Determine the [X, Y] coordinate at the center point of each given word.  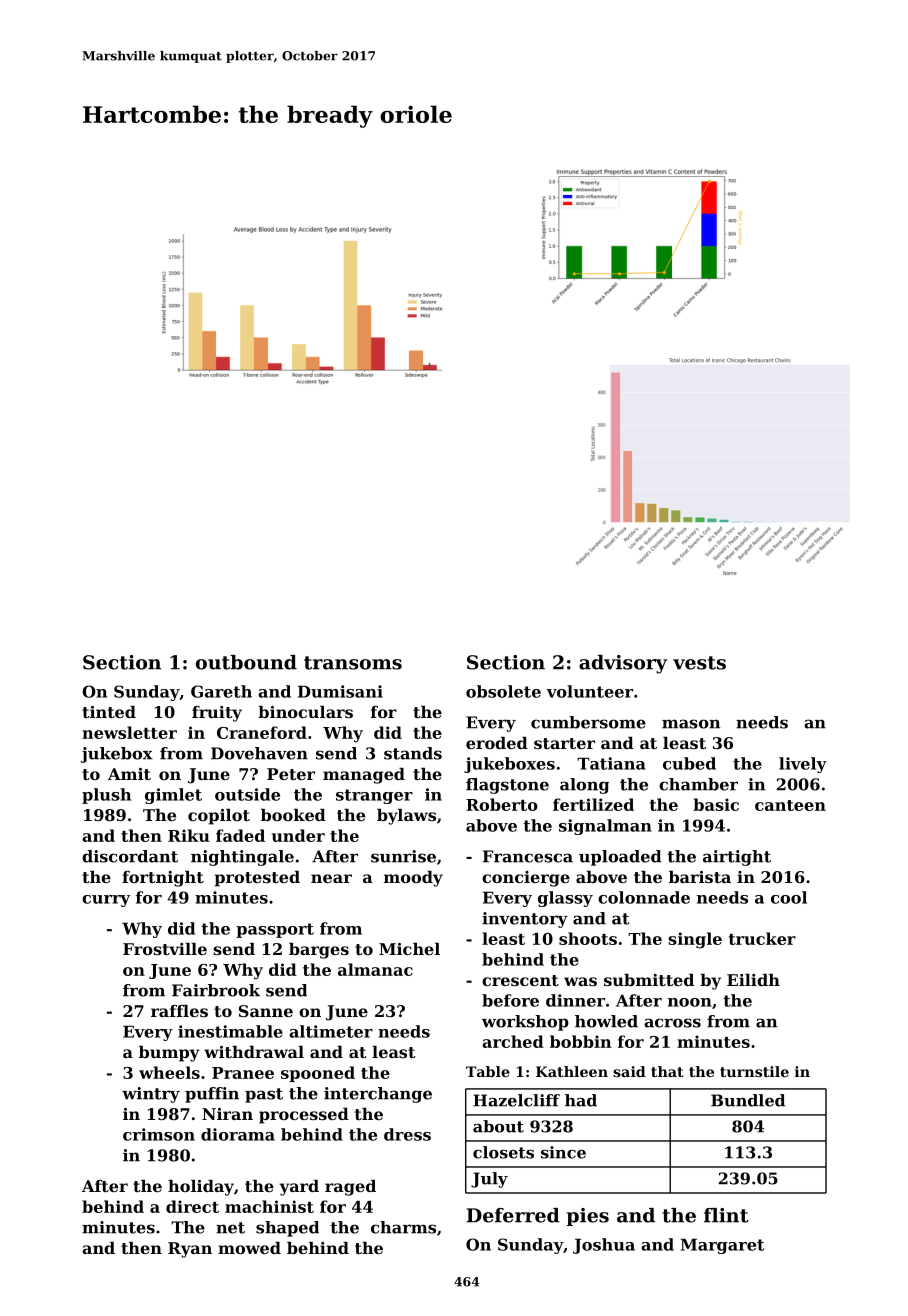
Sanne [266, 1011]
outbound [246, 662]
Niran [227, 1114]
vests [699, 663]
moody [413, 879]
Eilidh [753, 980]
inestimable [230, 1031]
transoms [353, 663]
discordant [130, 856]
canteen [790, 805]
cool [789, 897]
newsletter [129, 732]
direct [192, 1206]
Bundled [748, 1100]
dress [407, 1134]
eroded [497, 743]
